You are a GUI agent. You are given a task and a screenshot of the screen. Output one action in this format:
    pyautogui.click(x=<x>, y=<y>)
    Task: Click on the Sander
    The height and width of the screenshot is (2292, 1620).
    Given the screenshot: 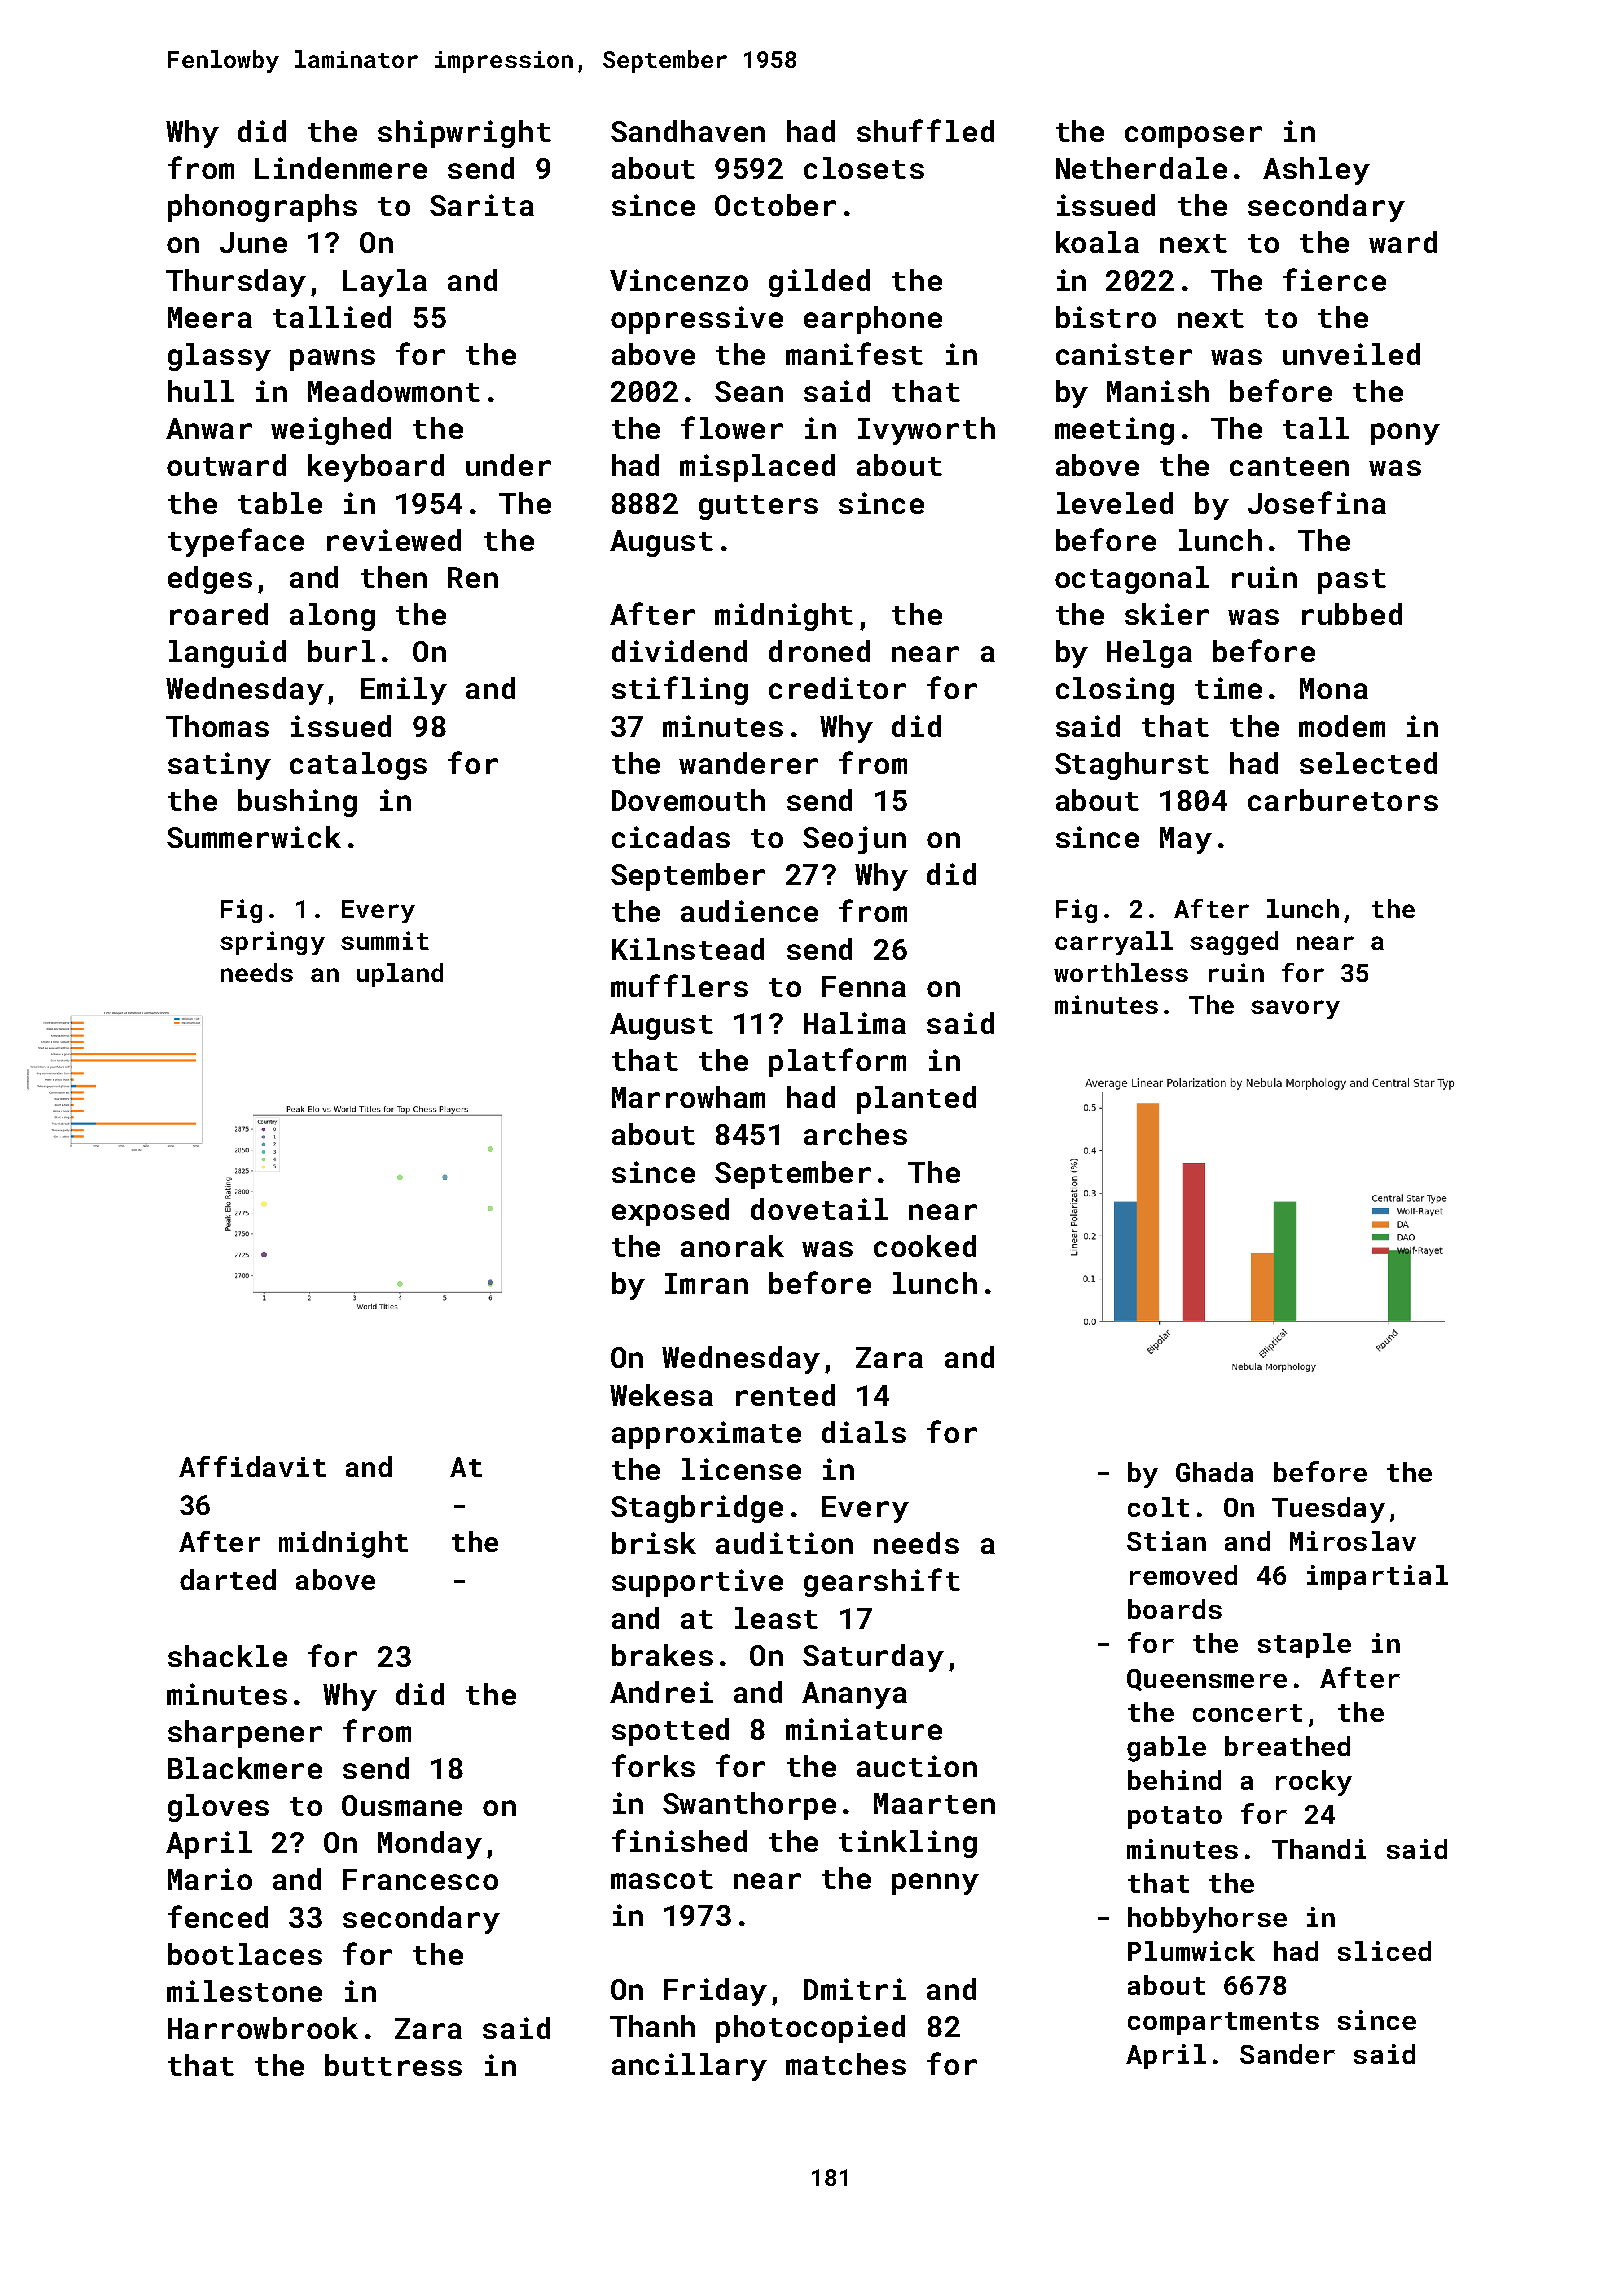 What is the action you would take?
    pyautogui.click(x=1287, y=2054)
